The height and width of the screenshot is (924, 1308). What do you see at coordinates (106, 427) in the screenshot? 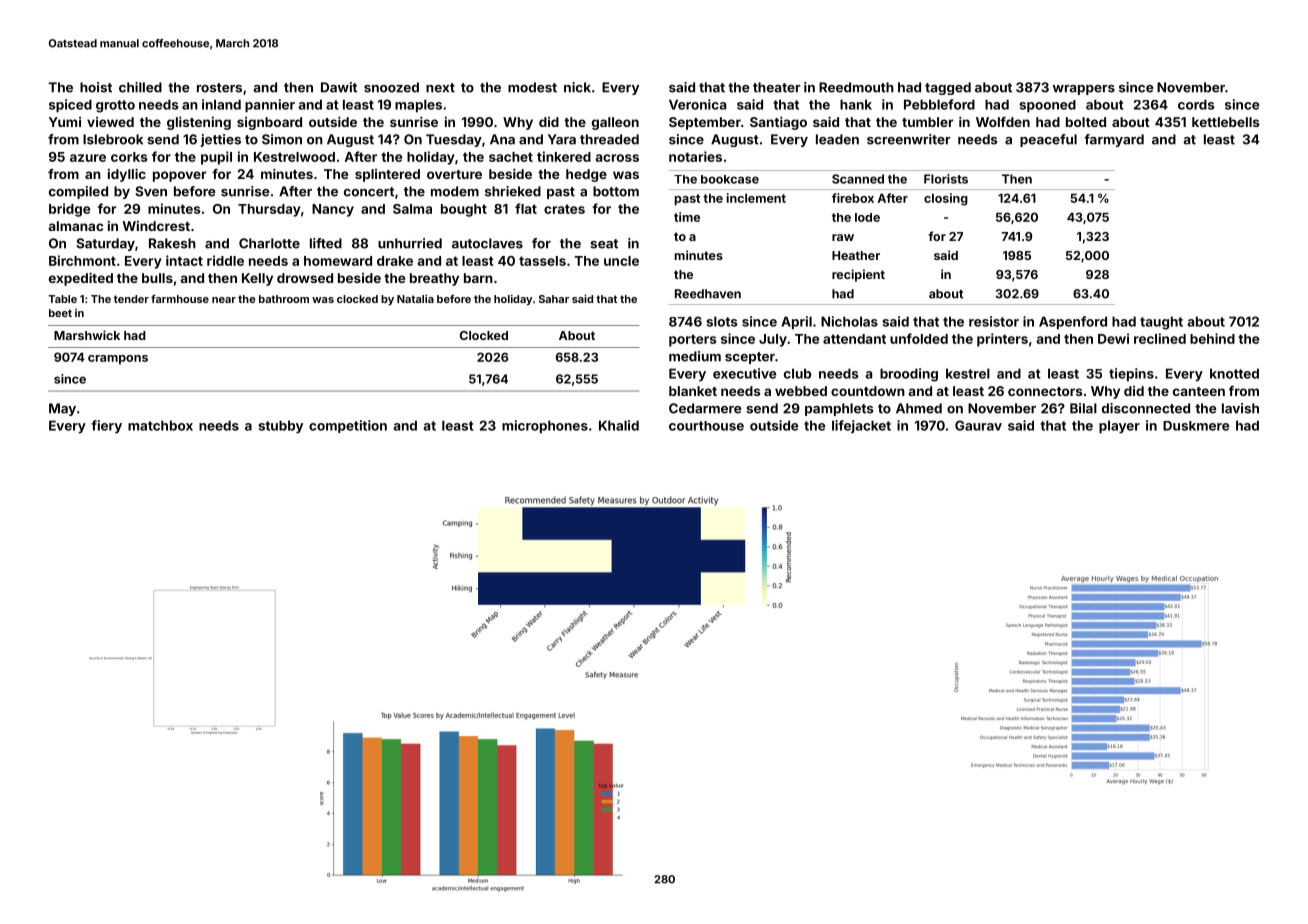
I see `fiery` at bounding box center [106, 427].
